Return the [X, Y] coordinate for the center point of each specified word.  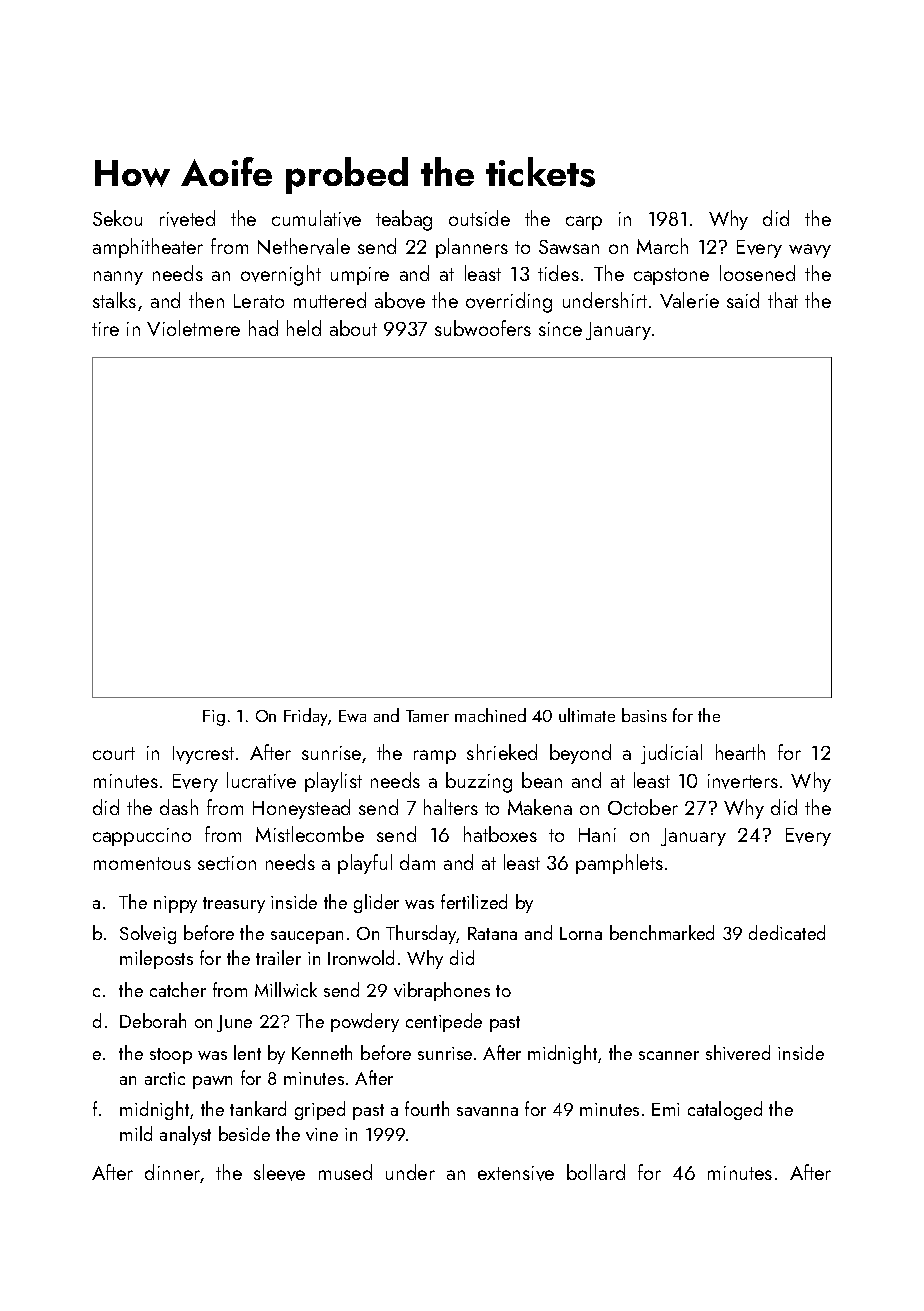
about [353, 328]
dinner [173, 1173]
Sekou [117, 218]
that [783, 300]
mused [345, 1172]
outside [479, 218]
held [304, 328]
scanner [669, 1055]
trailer [278, 957]
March [662, 246]
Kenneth [322, 1052]
